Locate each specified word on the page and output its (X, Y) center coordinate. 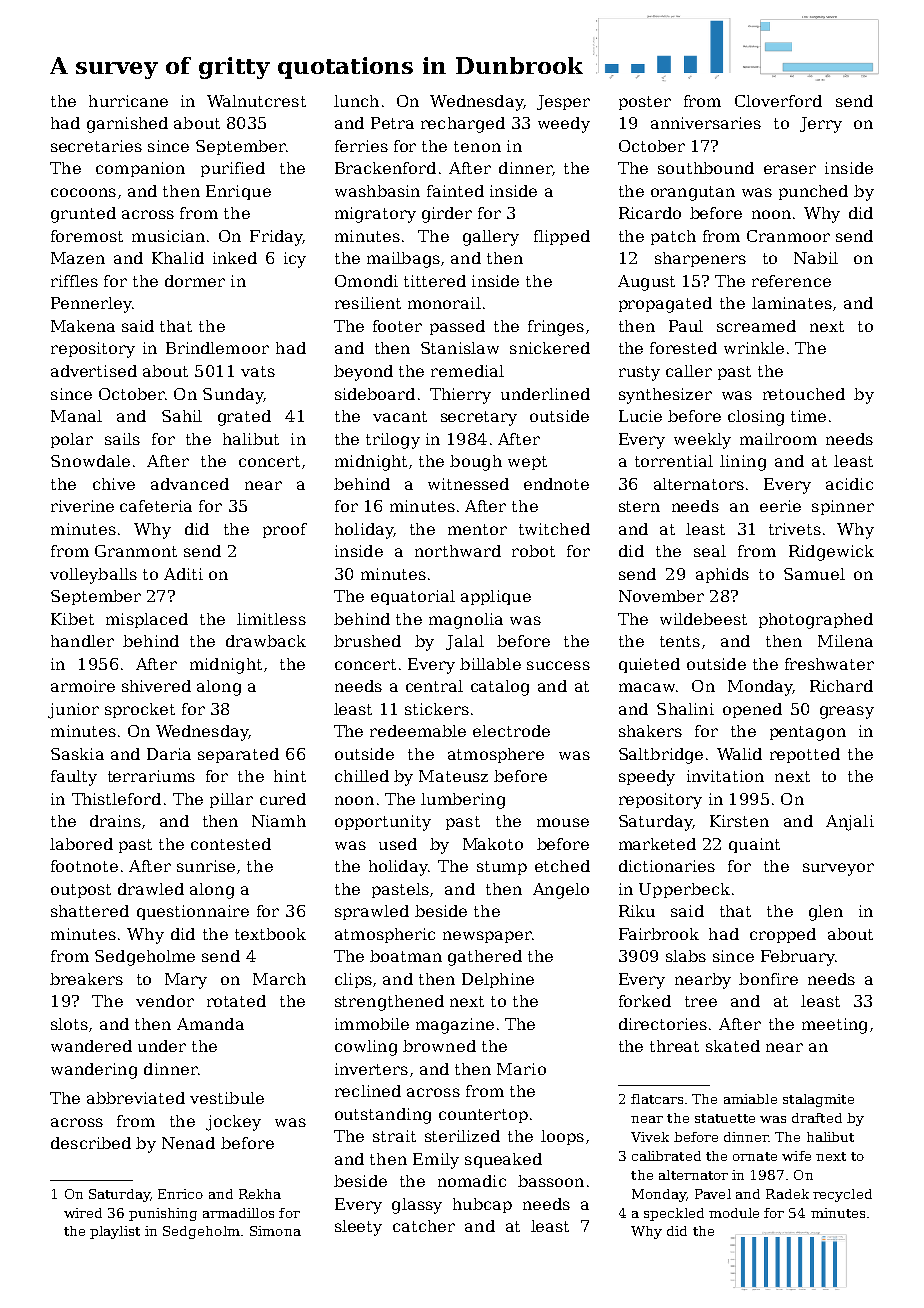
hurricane (128, 101)
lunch (356, 101)
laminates (792, 303)
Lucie (640, 416)
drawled (151, 889)
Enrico (180, 1194)
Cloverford (778, 101)
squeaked (503, 1160)
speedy (647, 778)
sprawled (372, 912)
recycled (842, 1195)
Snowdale (90, 461)
